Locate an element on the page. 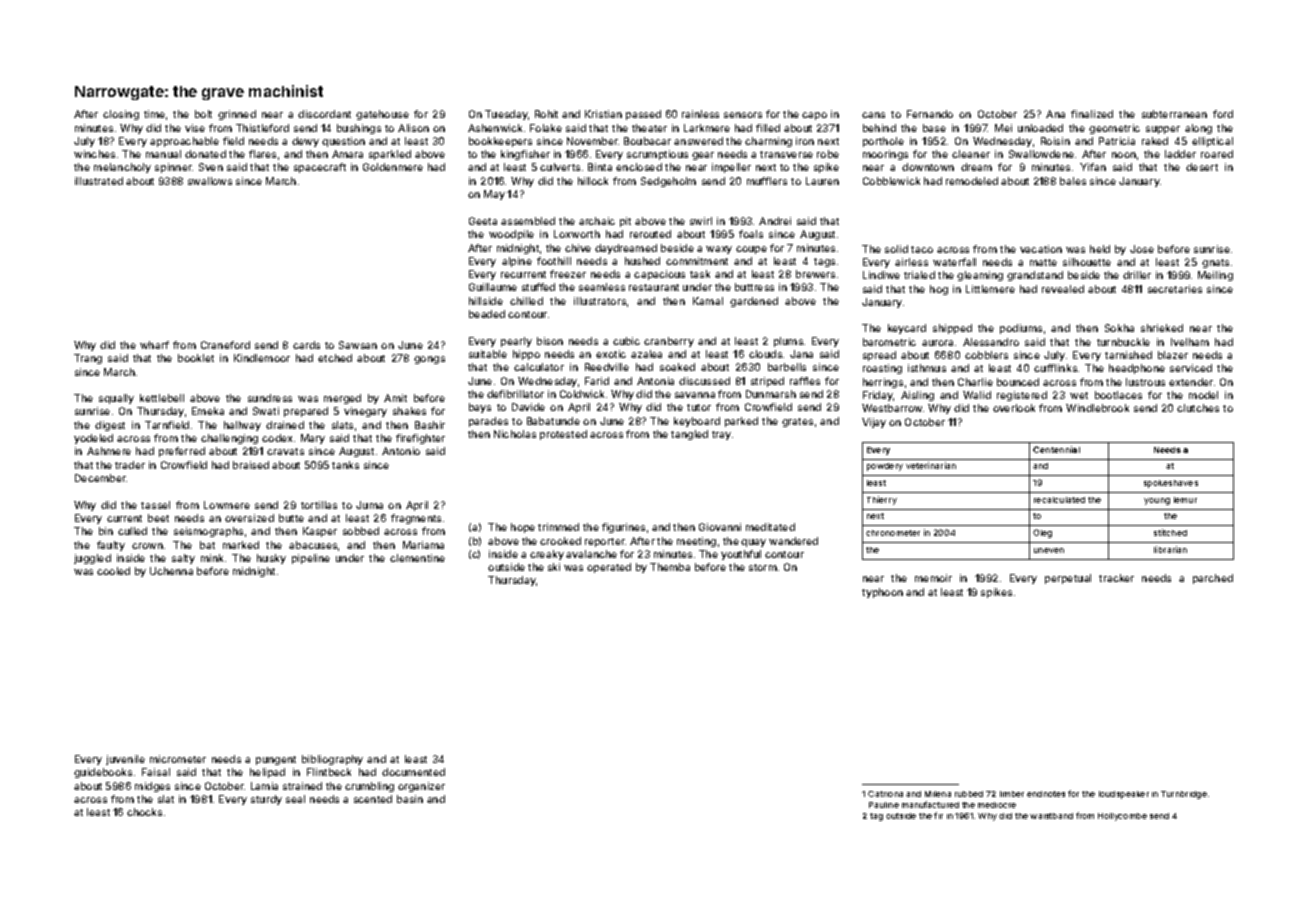  taco is located at coordinates (922, 249).
